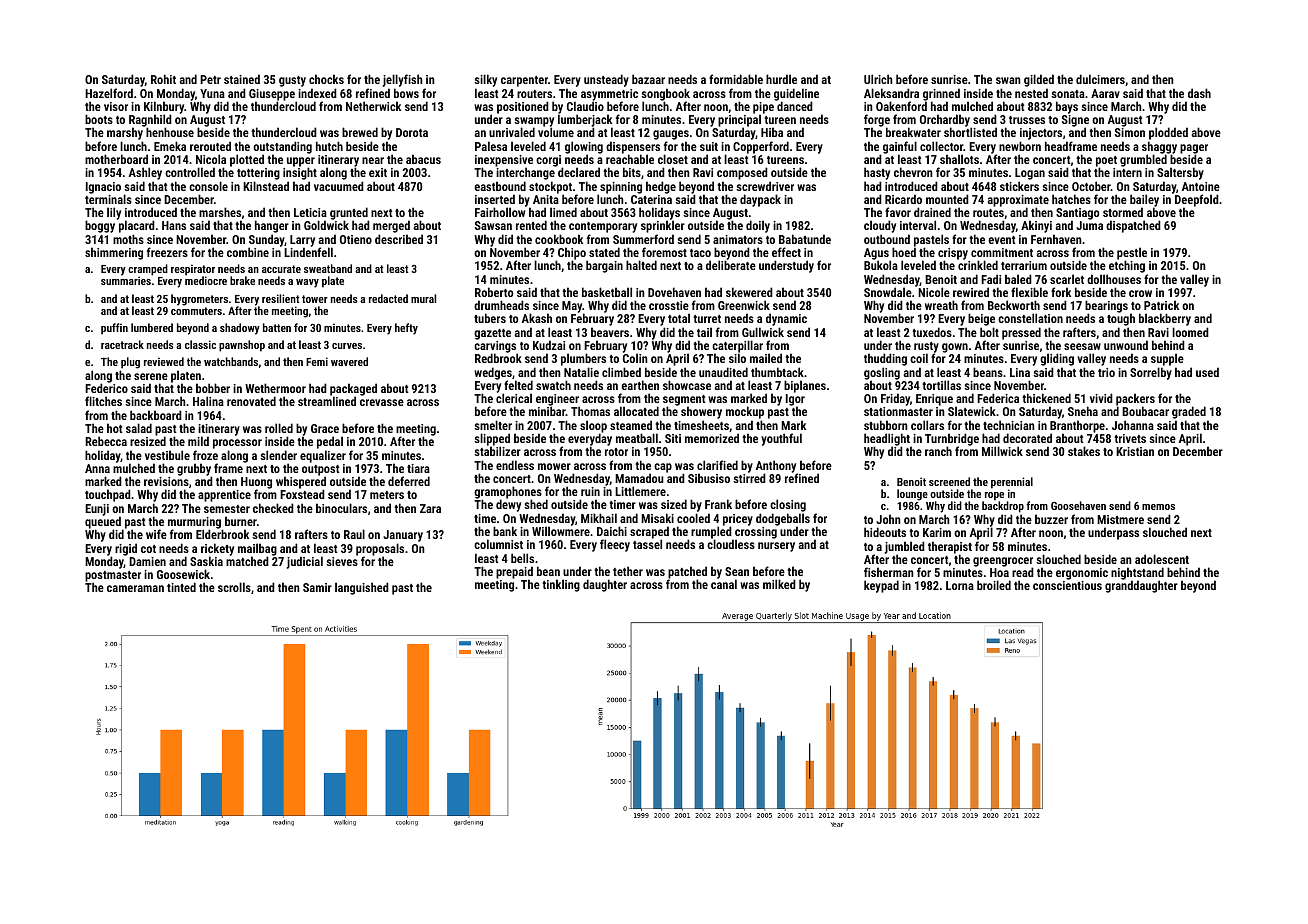  I want to click on supple, so click(1167, 359).
